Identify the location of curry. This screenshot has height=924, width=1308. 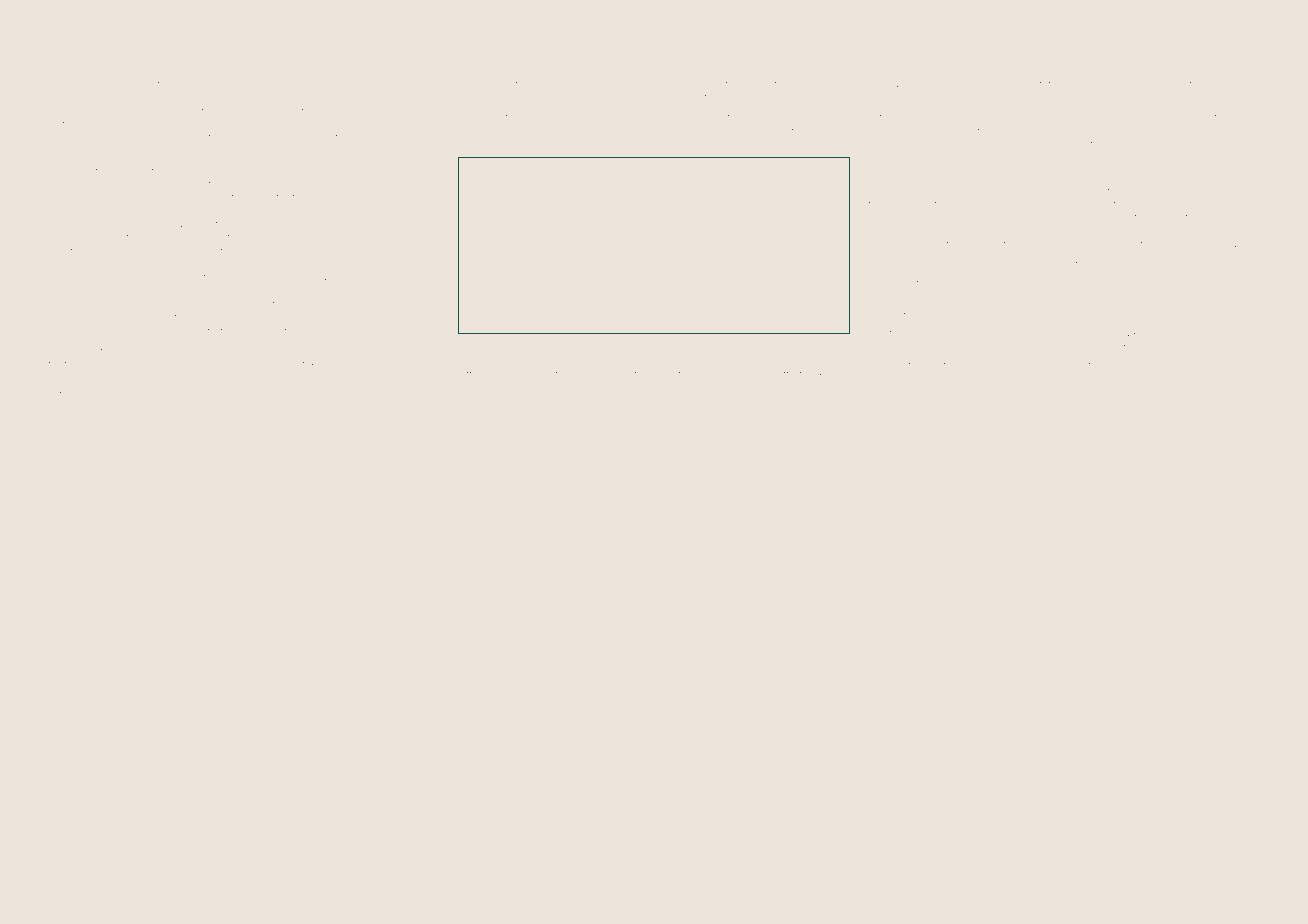
(346, 174).
